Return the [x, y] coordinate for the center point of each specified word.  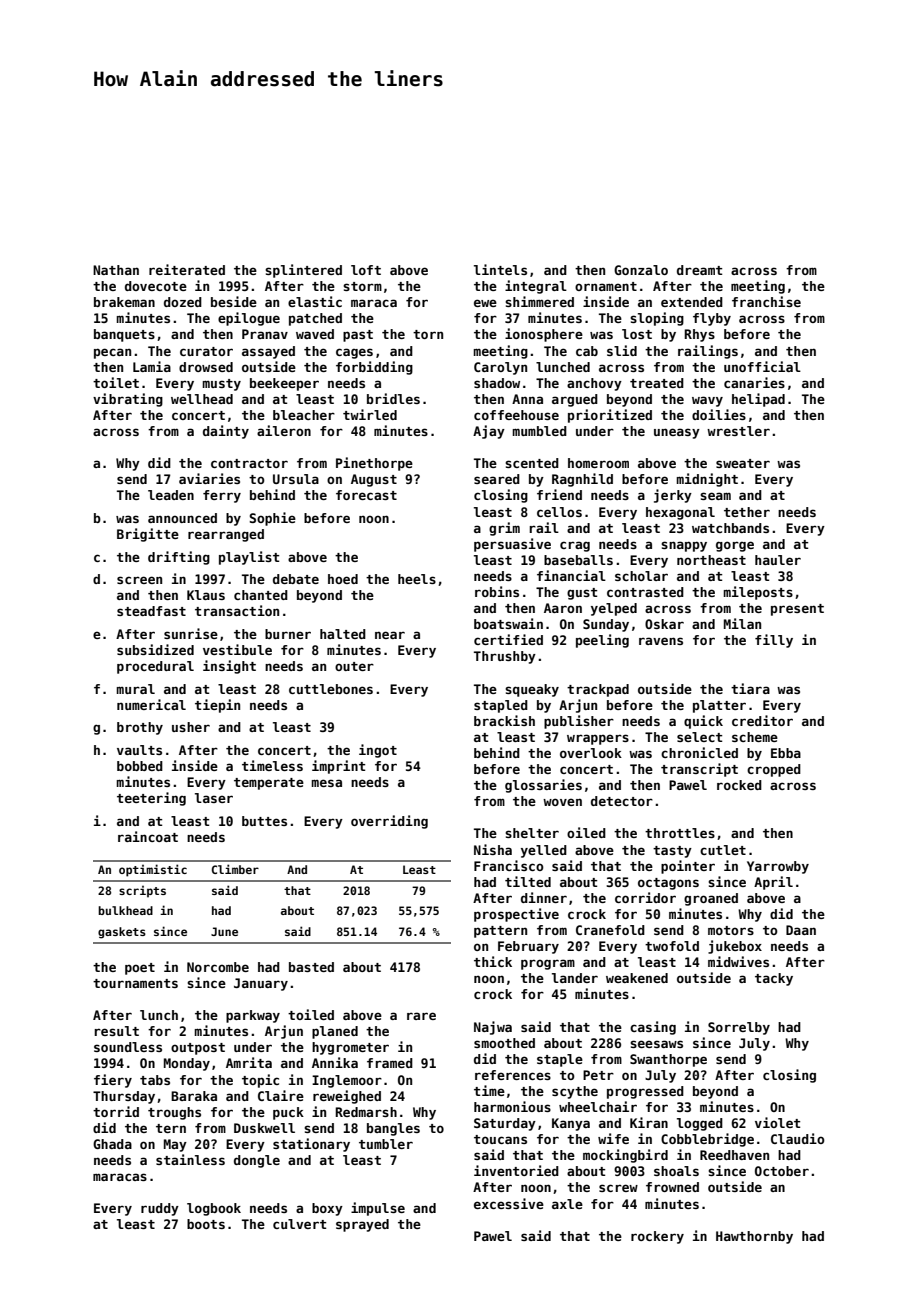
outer [354, 666]
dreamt [699, 270]
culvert [299, 1224]
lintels [500, 269]
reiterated [187, 269]
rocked [739, 785]
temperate [269, 784]
